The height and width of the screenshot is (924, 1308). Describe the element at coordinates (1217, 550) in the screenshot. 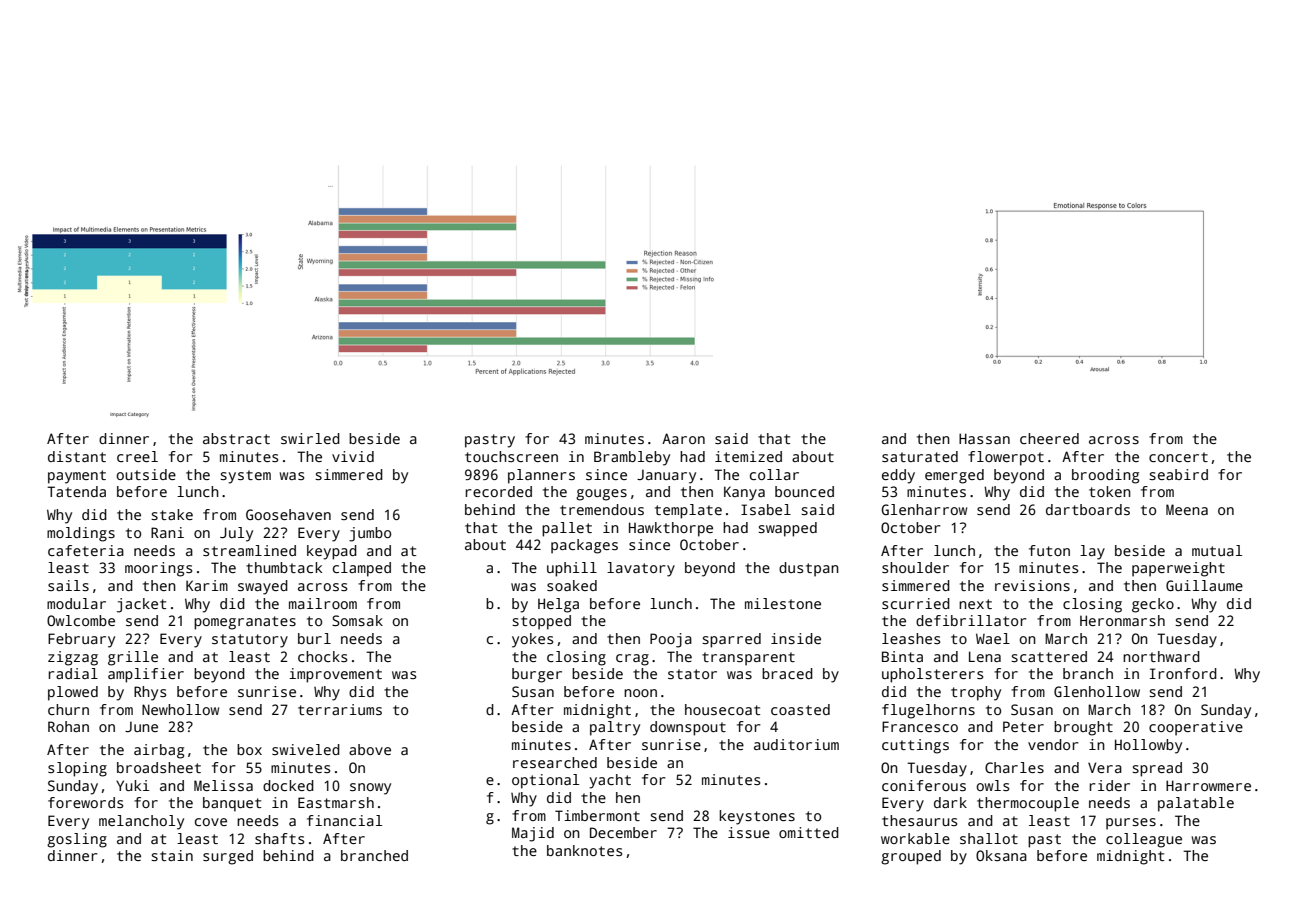

I see `mutual` at that location.
